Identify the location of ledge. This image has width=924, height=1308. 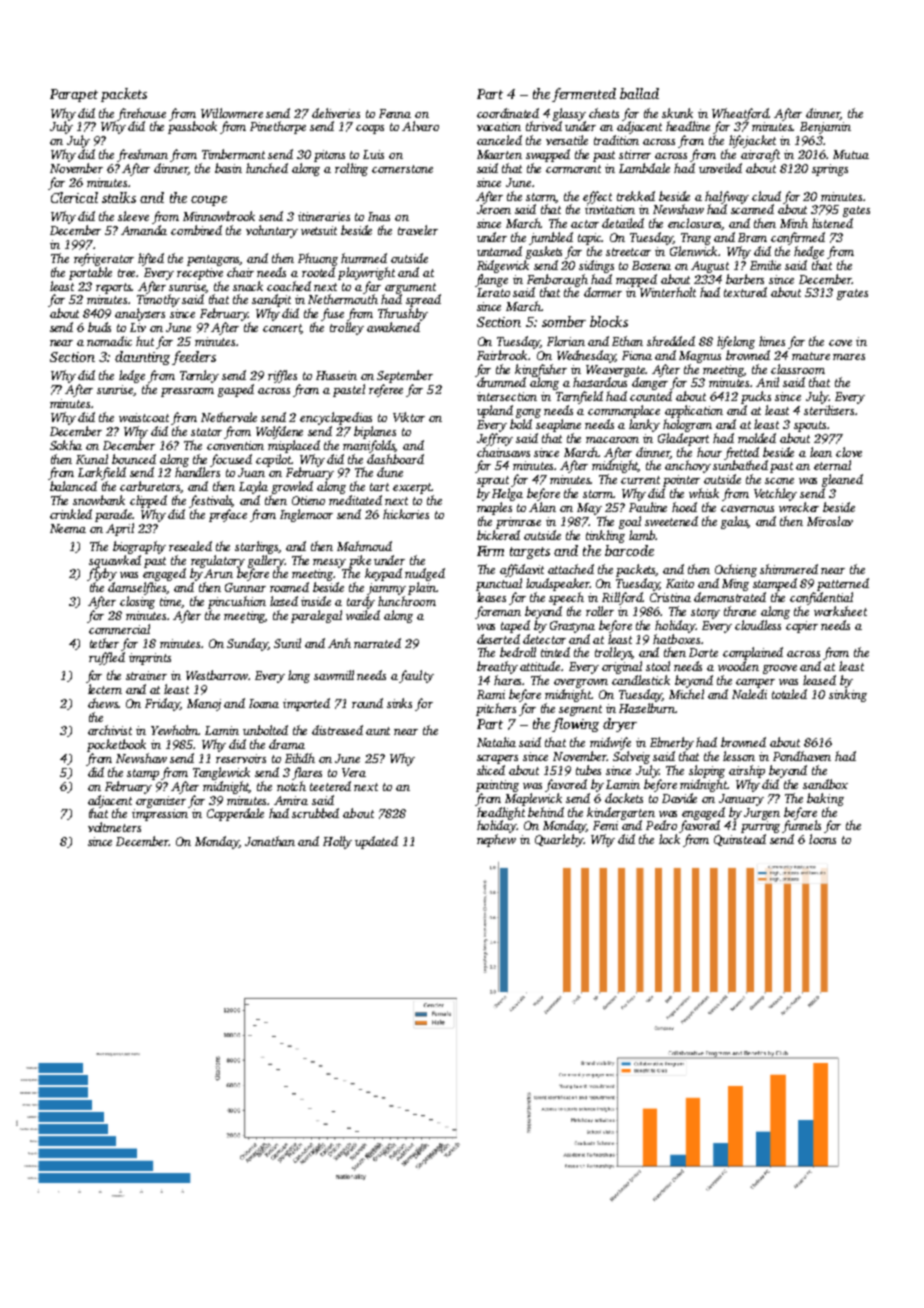
(132, 376).
